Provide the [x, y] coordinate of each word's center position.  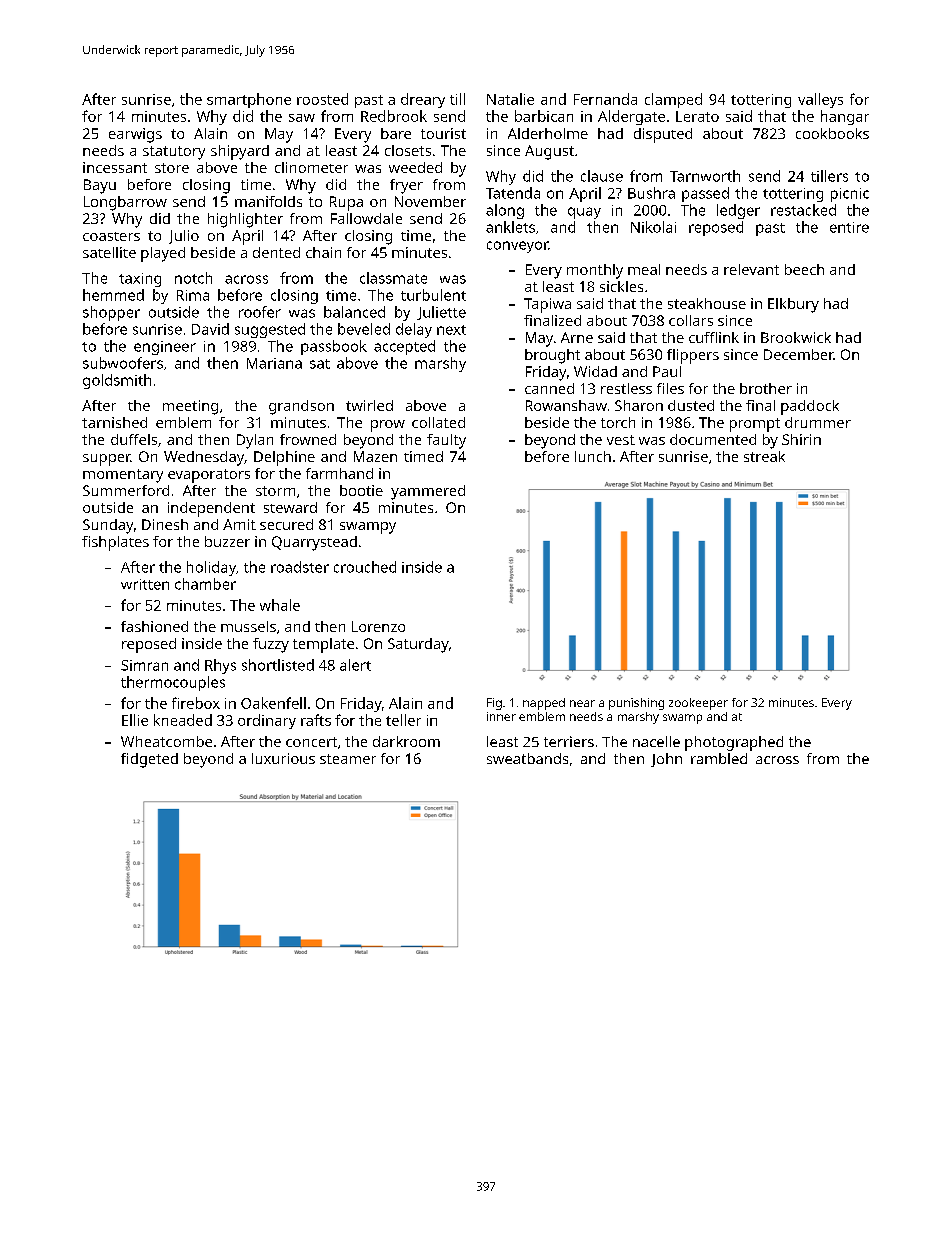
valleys [820, 100]
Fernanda [605, 99]
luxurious [283, 758]
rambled [719, 758]
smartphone [249, 100]
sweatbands [527, 758]
